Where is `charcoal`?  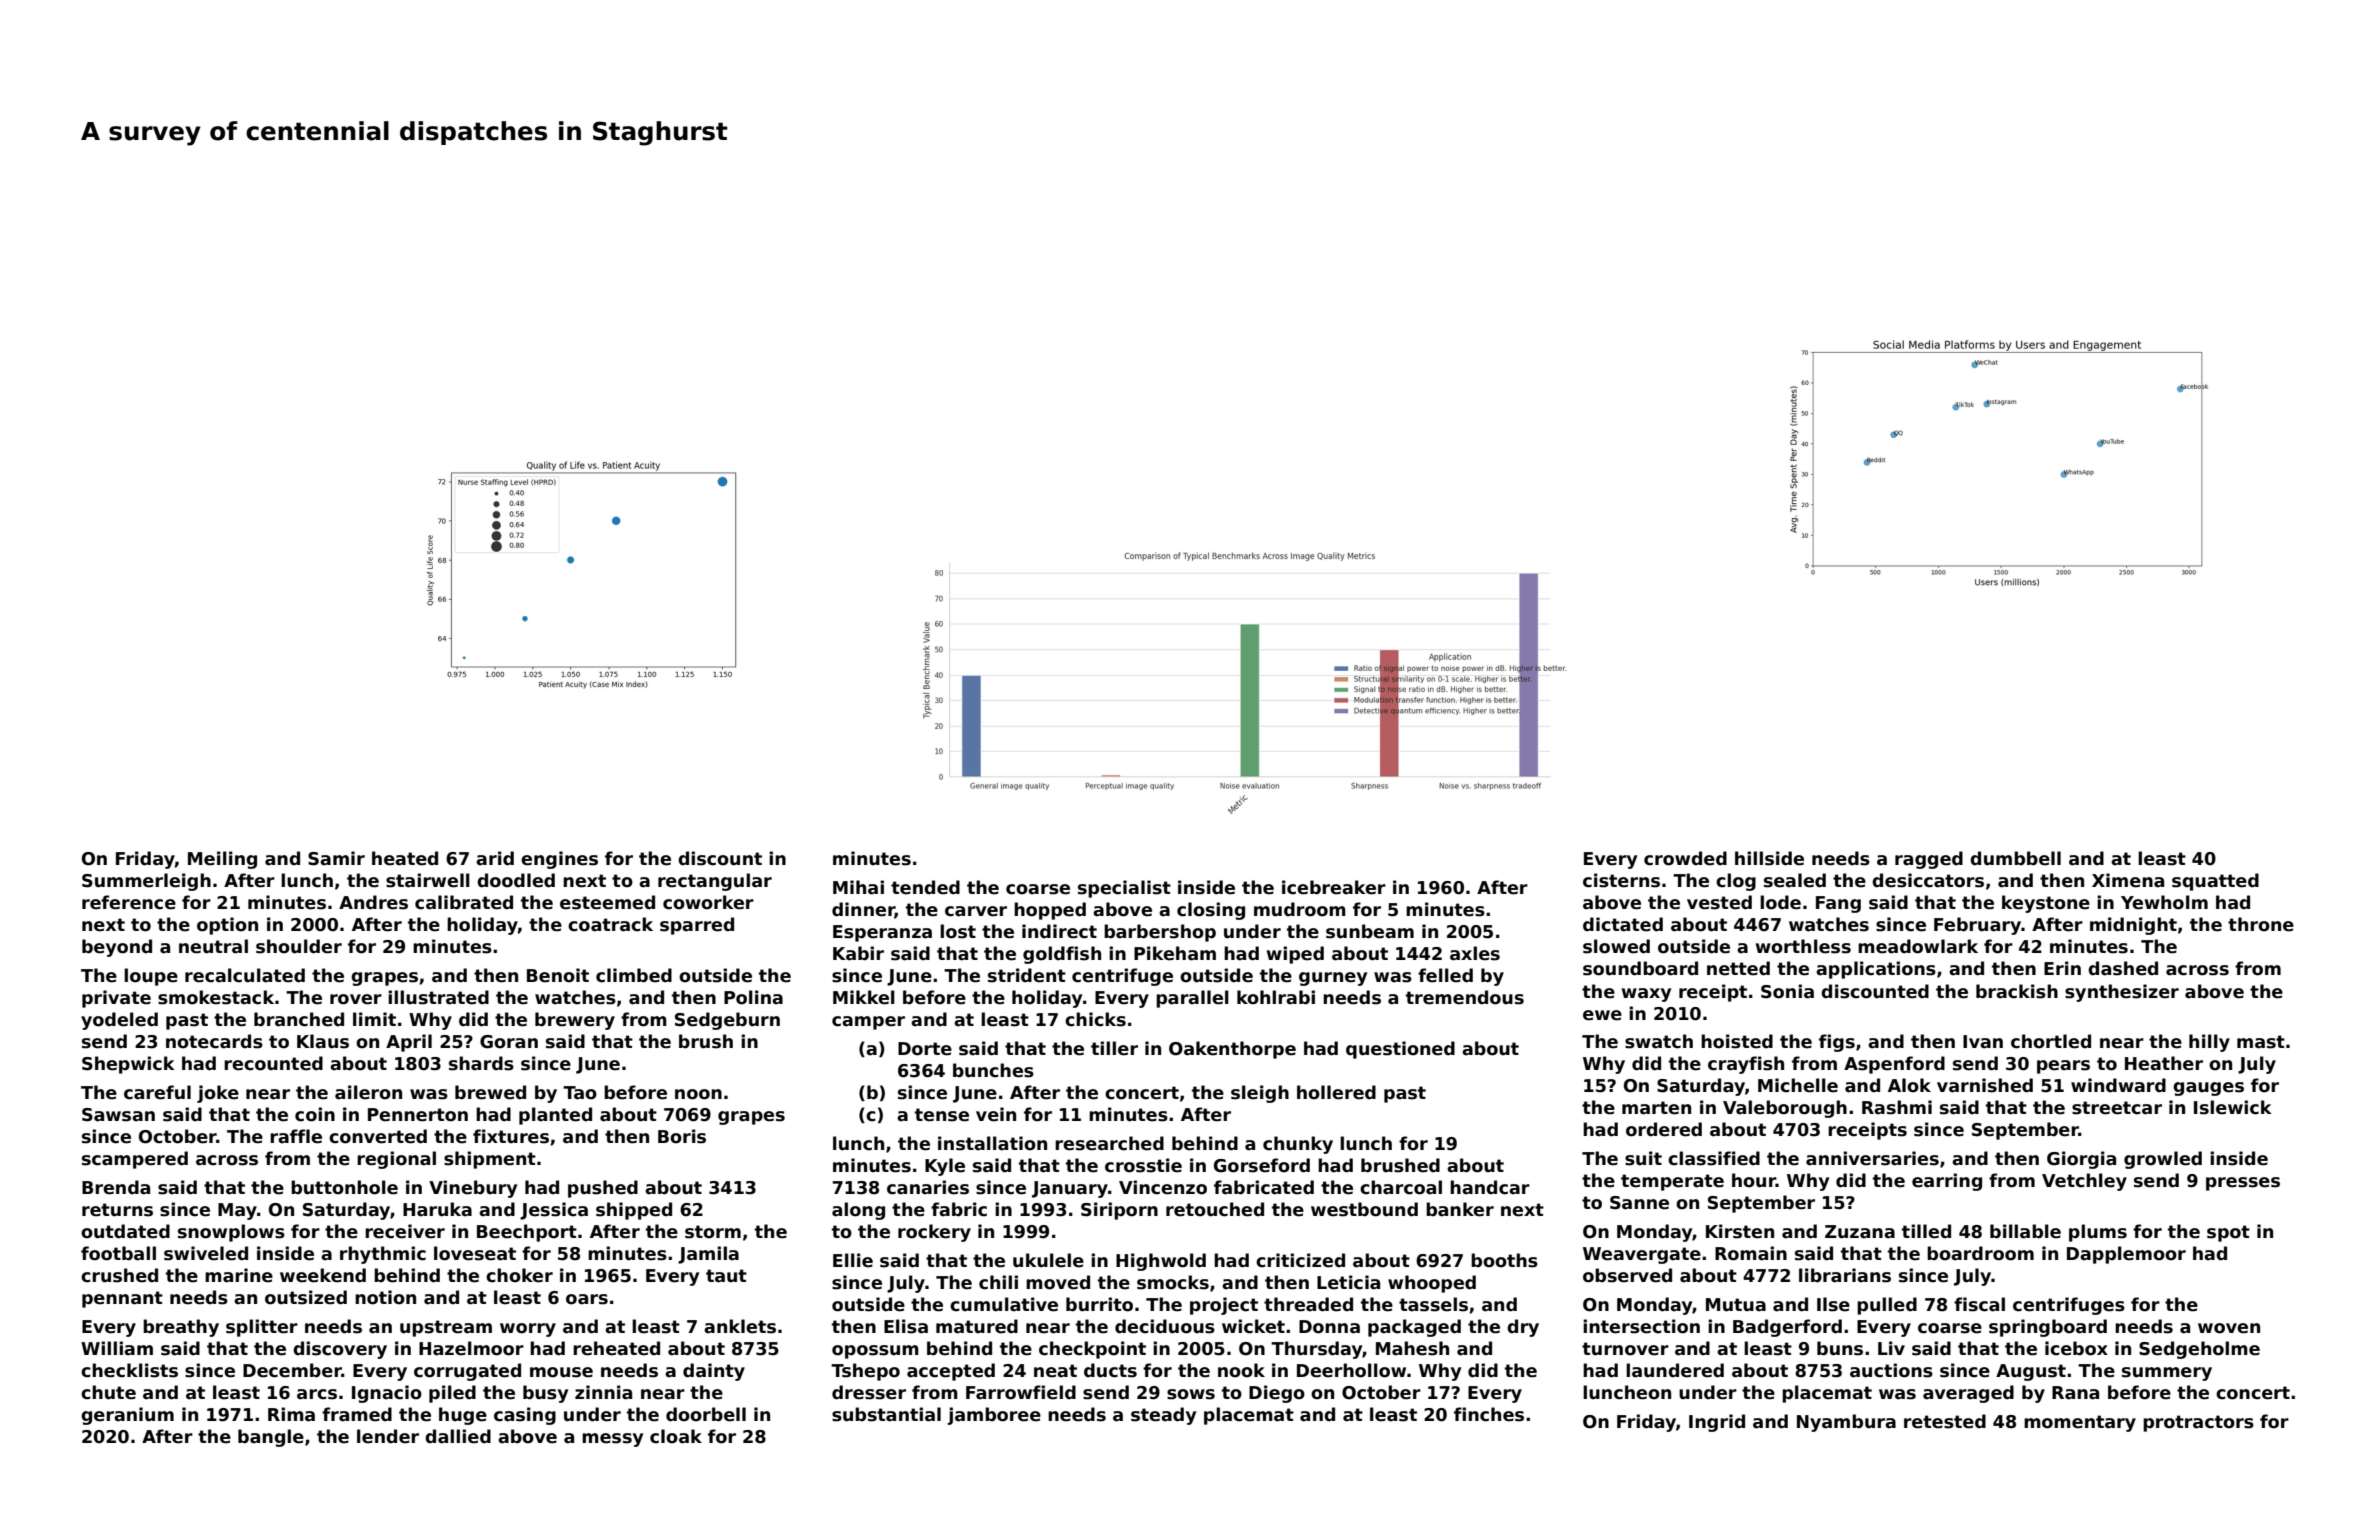
charcoal is located at coordinates (1401, 1187).
